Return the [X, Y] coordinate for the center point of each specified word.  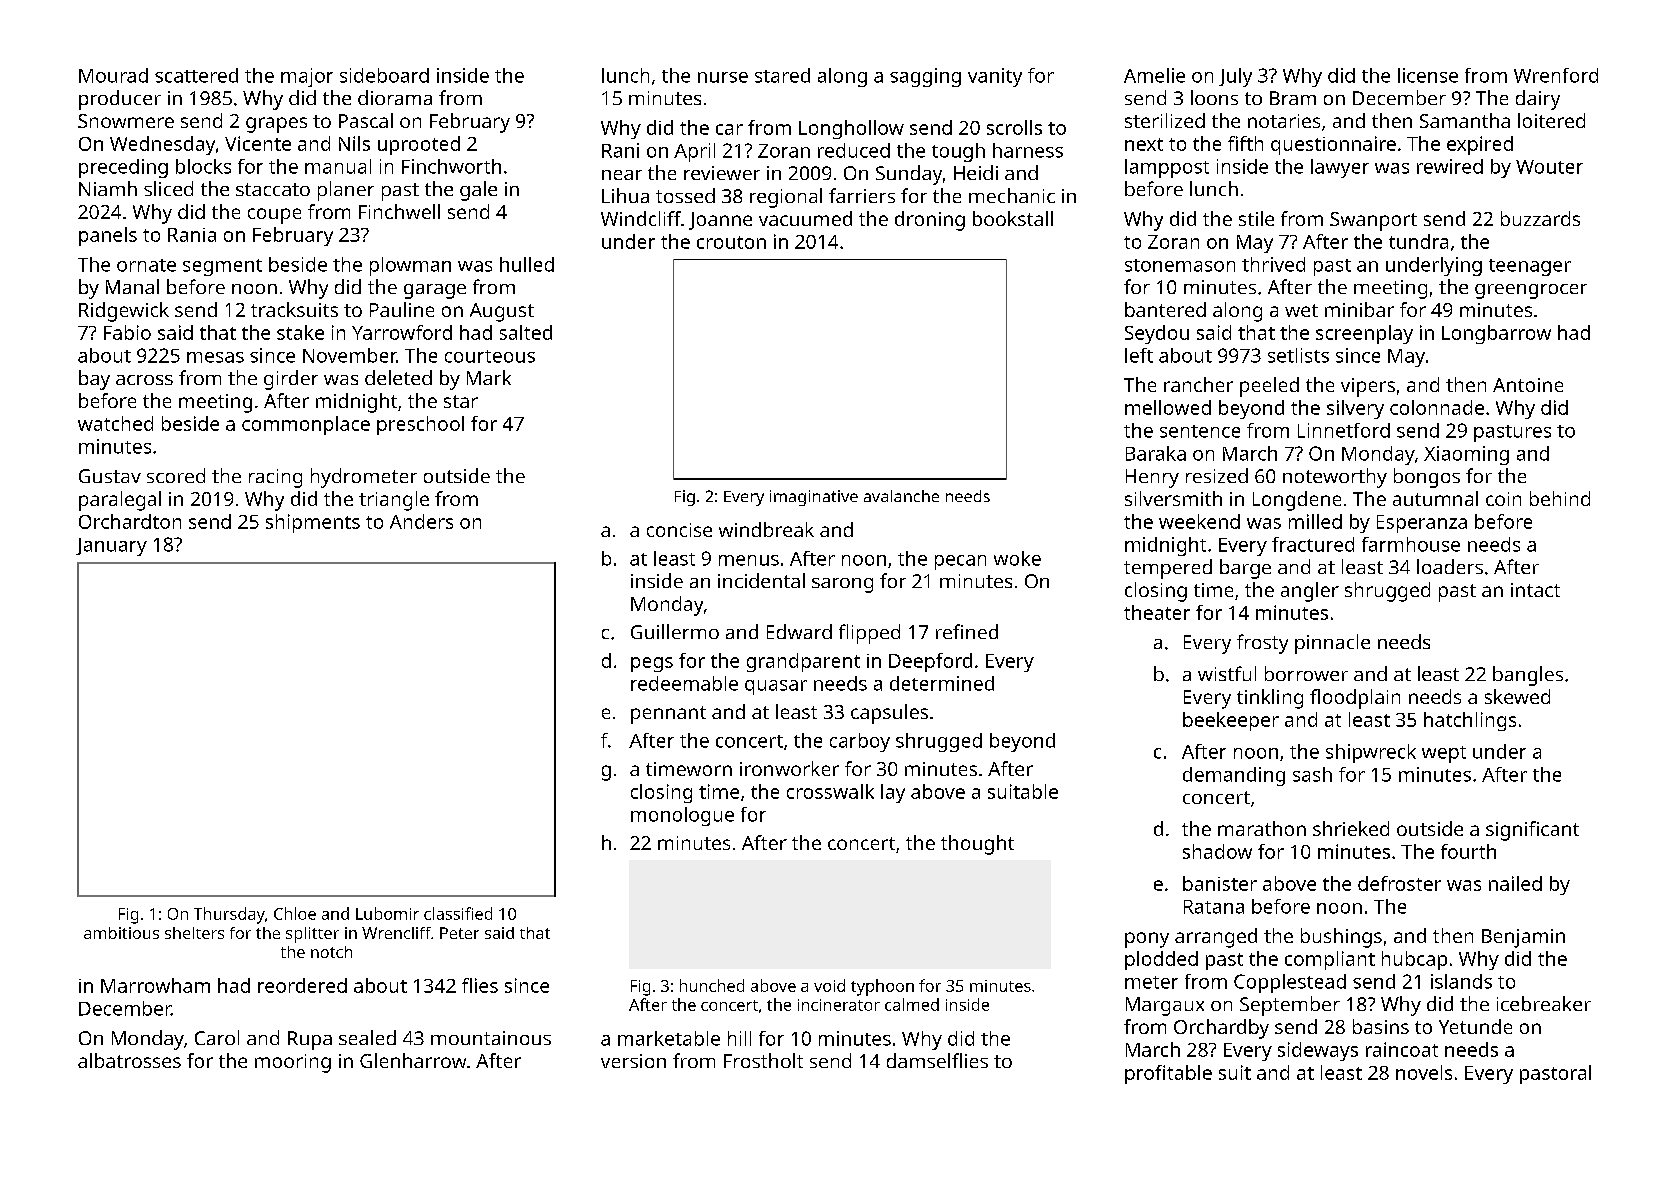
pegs [652, 664]
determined [942, 683]
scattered [196, 75]
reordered [302, 985]
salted [526, 332]
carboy [860, 742]
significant [1532, 831]
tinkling [1270, 699]
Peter [459, 933]
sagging [925, 77]
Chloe [295, 913]
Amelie [1154, 75]
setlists [1298, 355]
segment [222, 267]
